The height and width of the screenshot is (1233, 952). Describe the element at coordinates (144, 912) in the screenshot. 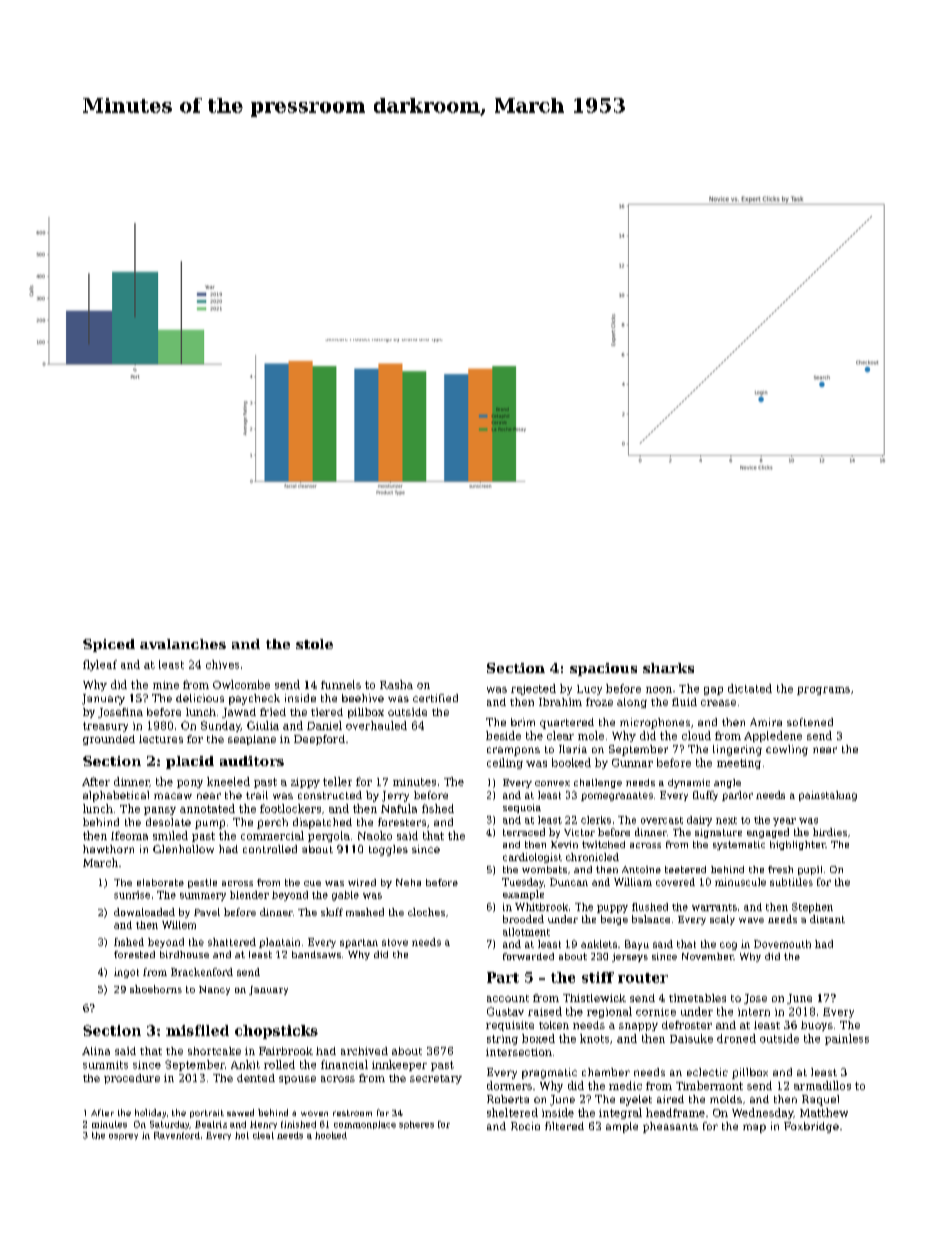

I see `downloaded` at that location.
